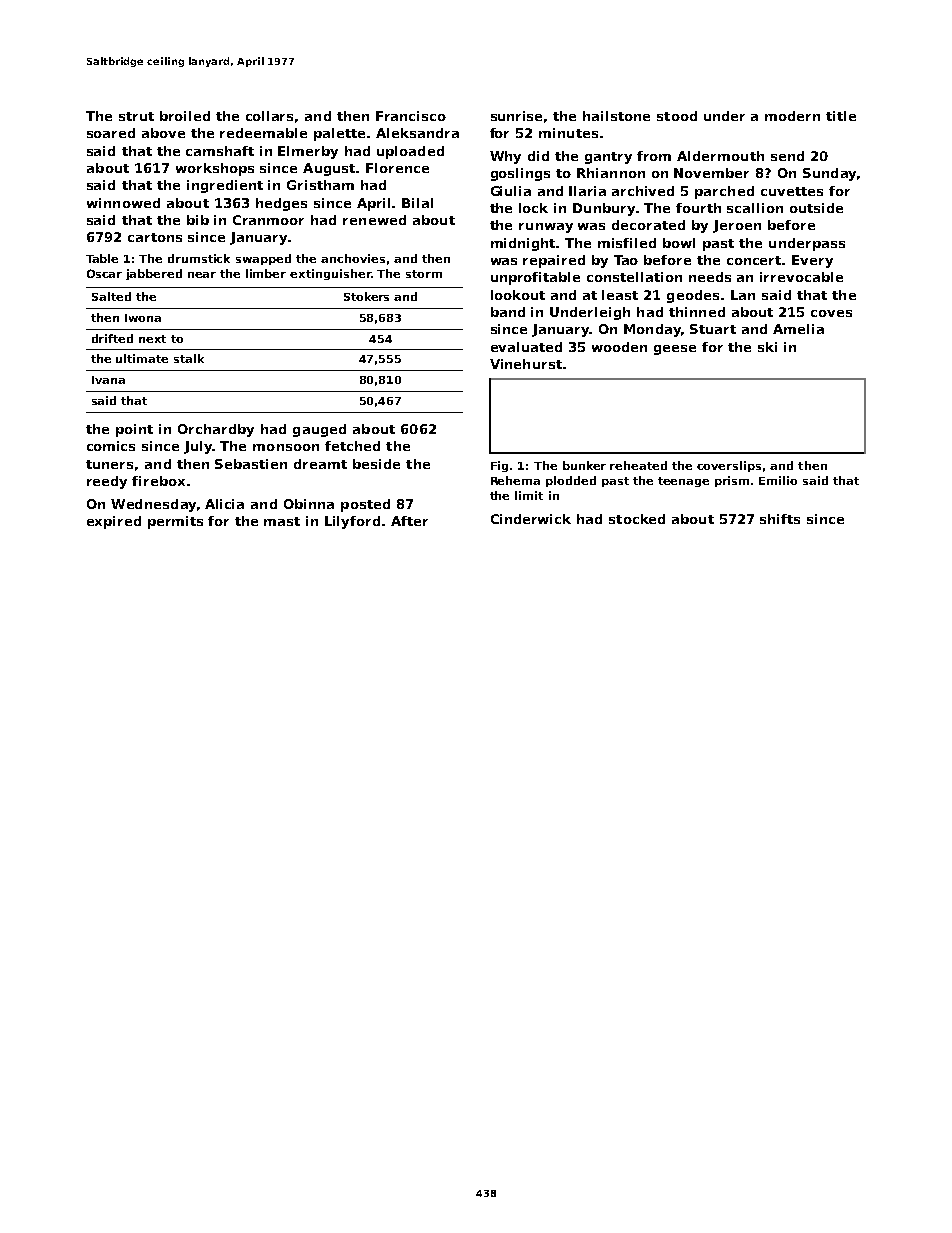 The width and height of the document is (952, 1233). Describe the element at coordinates (185, 116) in the document. I see `broiled` at that location.
